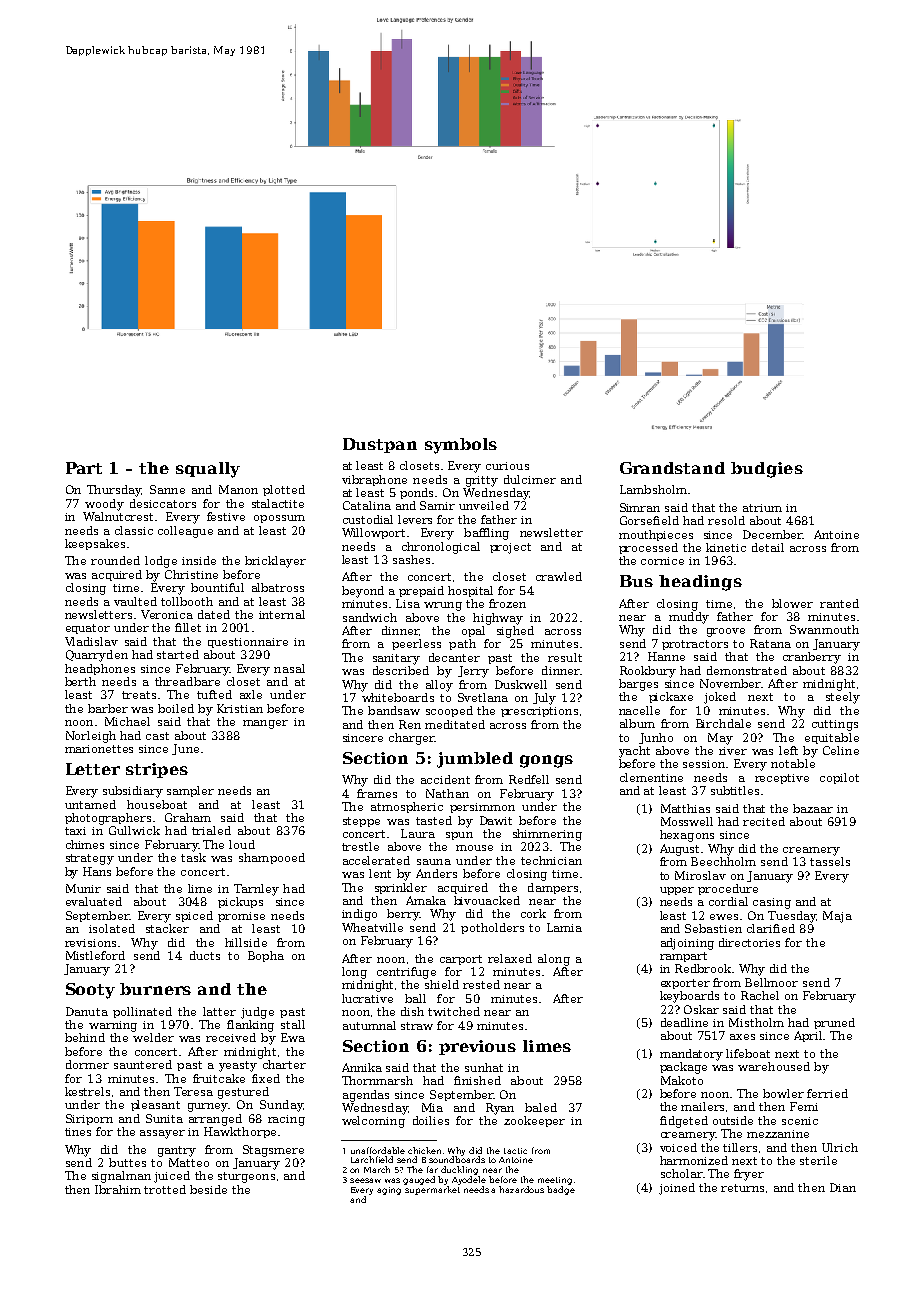  What do you see at coordinates (700, 875) in the screenshot?
I see `Miroslav` at bounding box center [700, 875].
